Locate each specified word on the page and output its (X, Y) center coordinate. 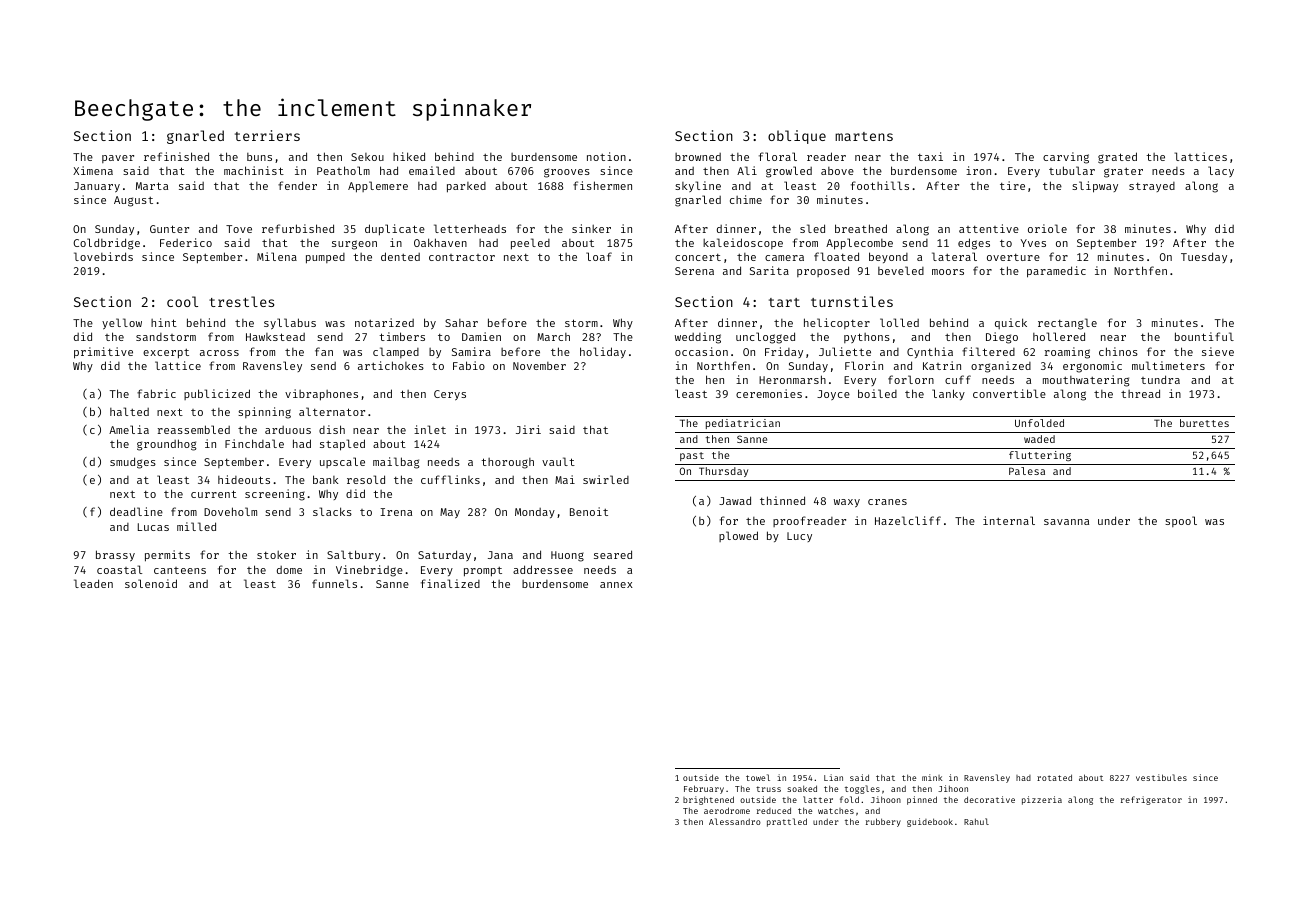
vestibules (1161, 777)
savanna (1066, 522)
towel (758, 777)
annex (616, 585)
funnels (334, 583)
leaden (93, 583)
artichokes (391, 365)
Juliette (845, 351)
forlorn (911, 379)
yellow (122, 324)
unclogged (765, 338)
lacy (1221, 171)
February (704, 789)
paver (118, 159)
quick (1011, 323)
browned (698, 157)
